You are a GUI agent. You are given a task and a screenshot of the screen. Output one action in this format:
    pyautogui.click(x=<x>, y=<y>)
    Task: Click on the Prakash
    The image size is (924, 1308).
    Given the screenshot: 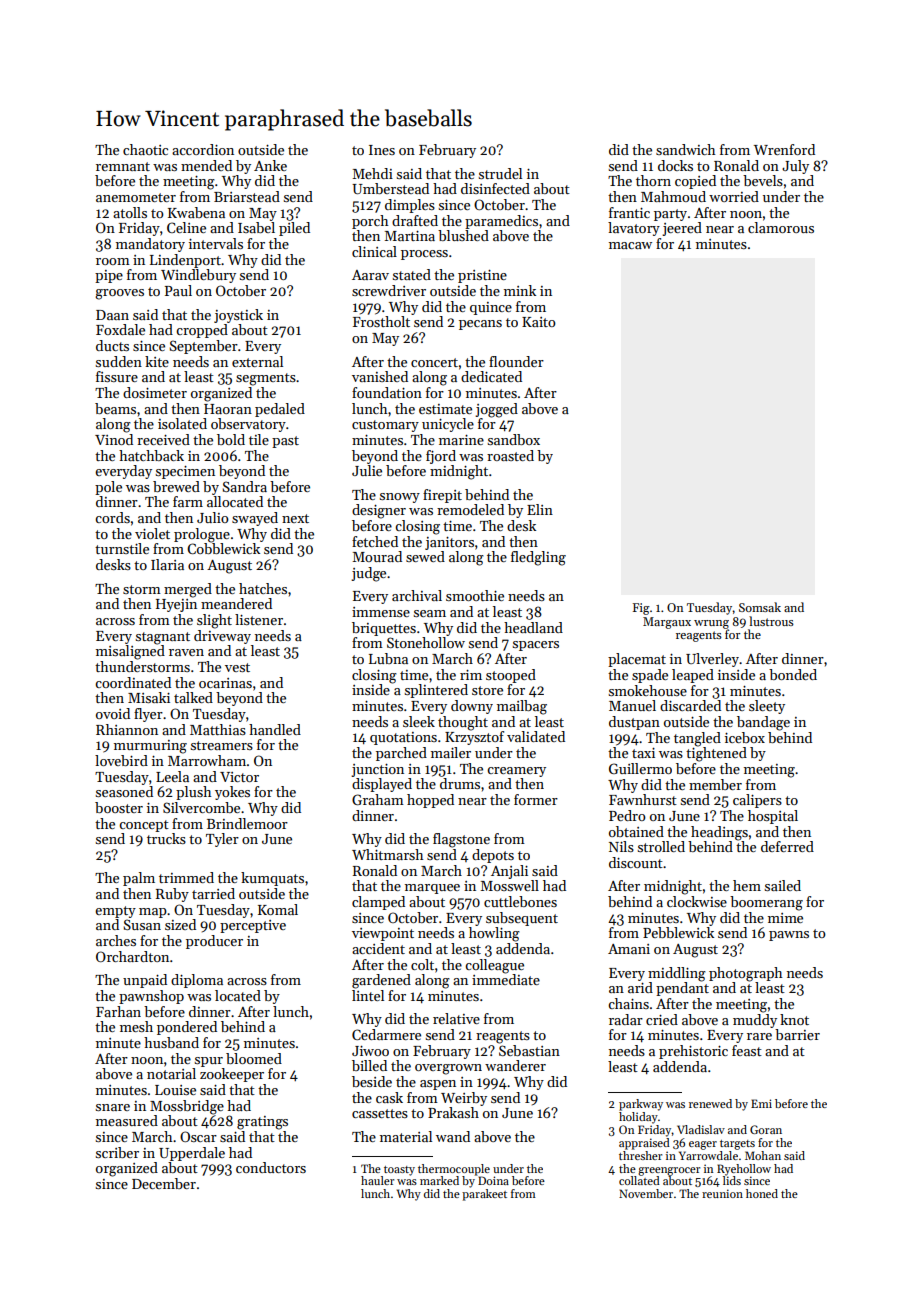 What is the action you would take?
    pyautogui.click(x=453, y=1112)
